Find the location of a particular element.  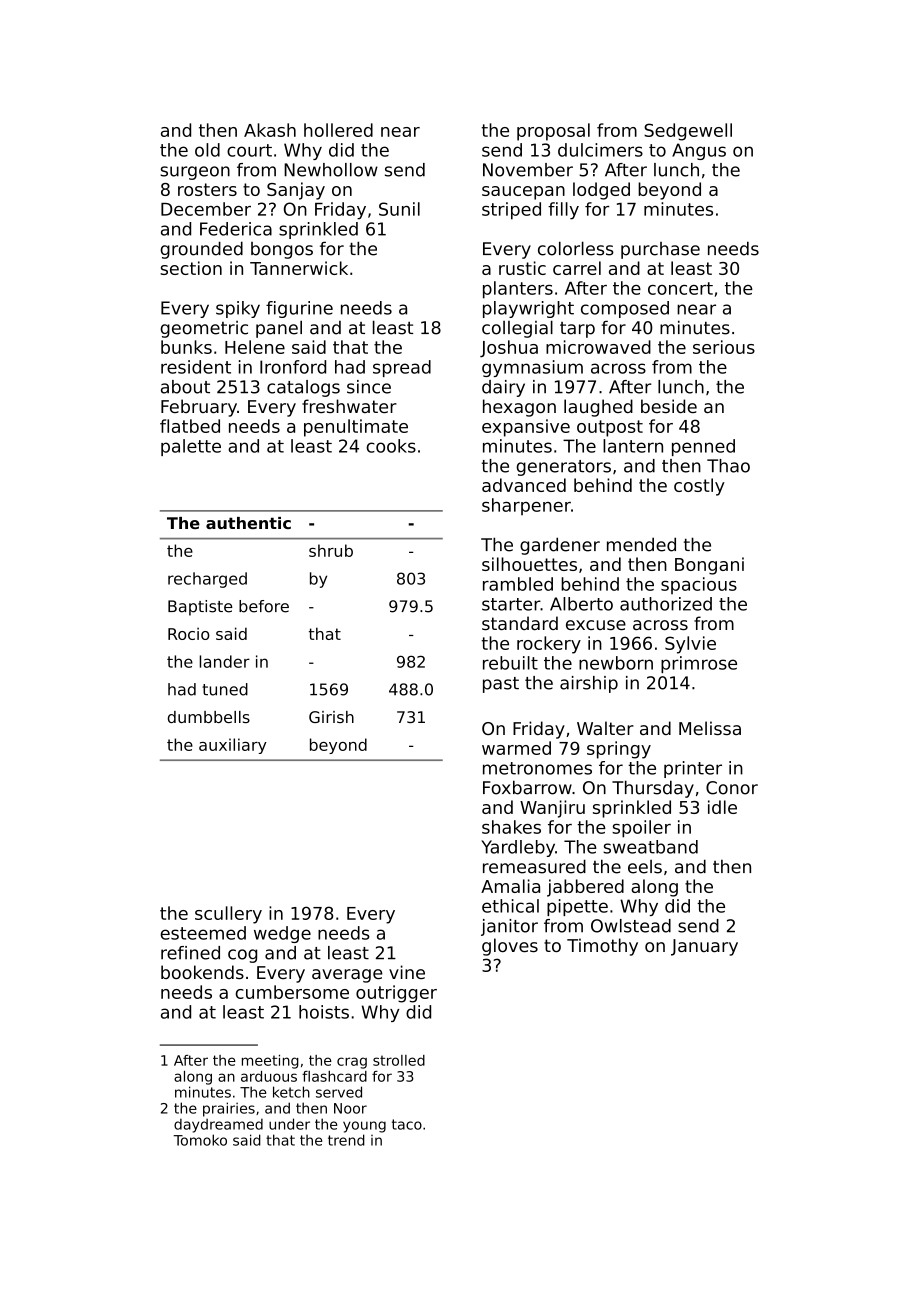

warmed is located at coordinates (516, 748).
